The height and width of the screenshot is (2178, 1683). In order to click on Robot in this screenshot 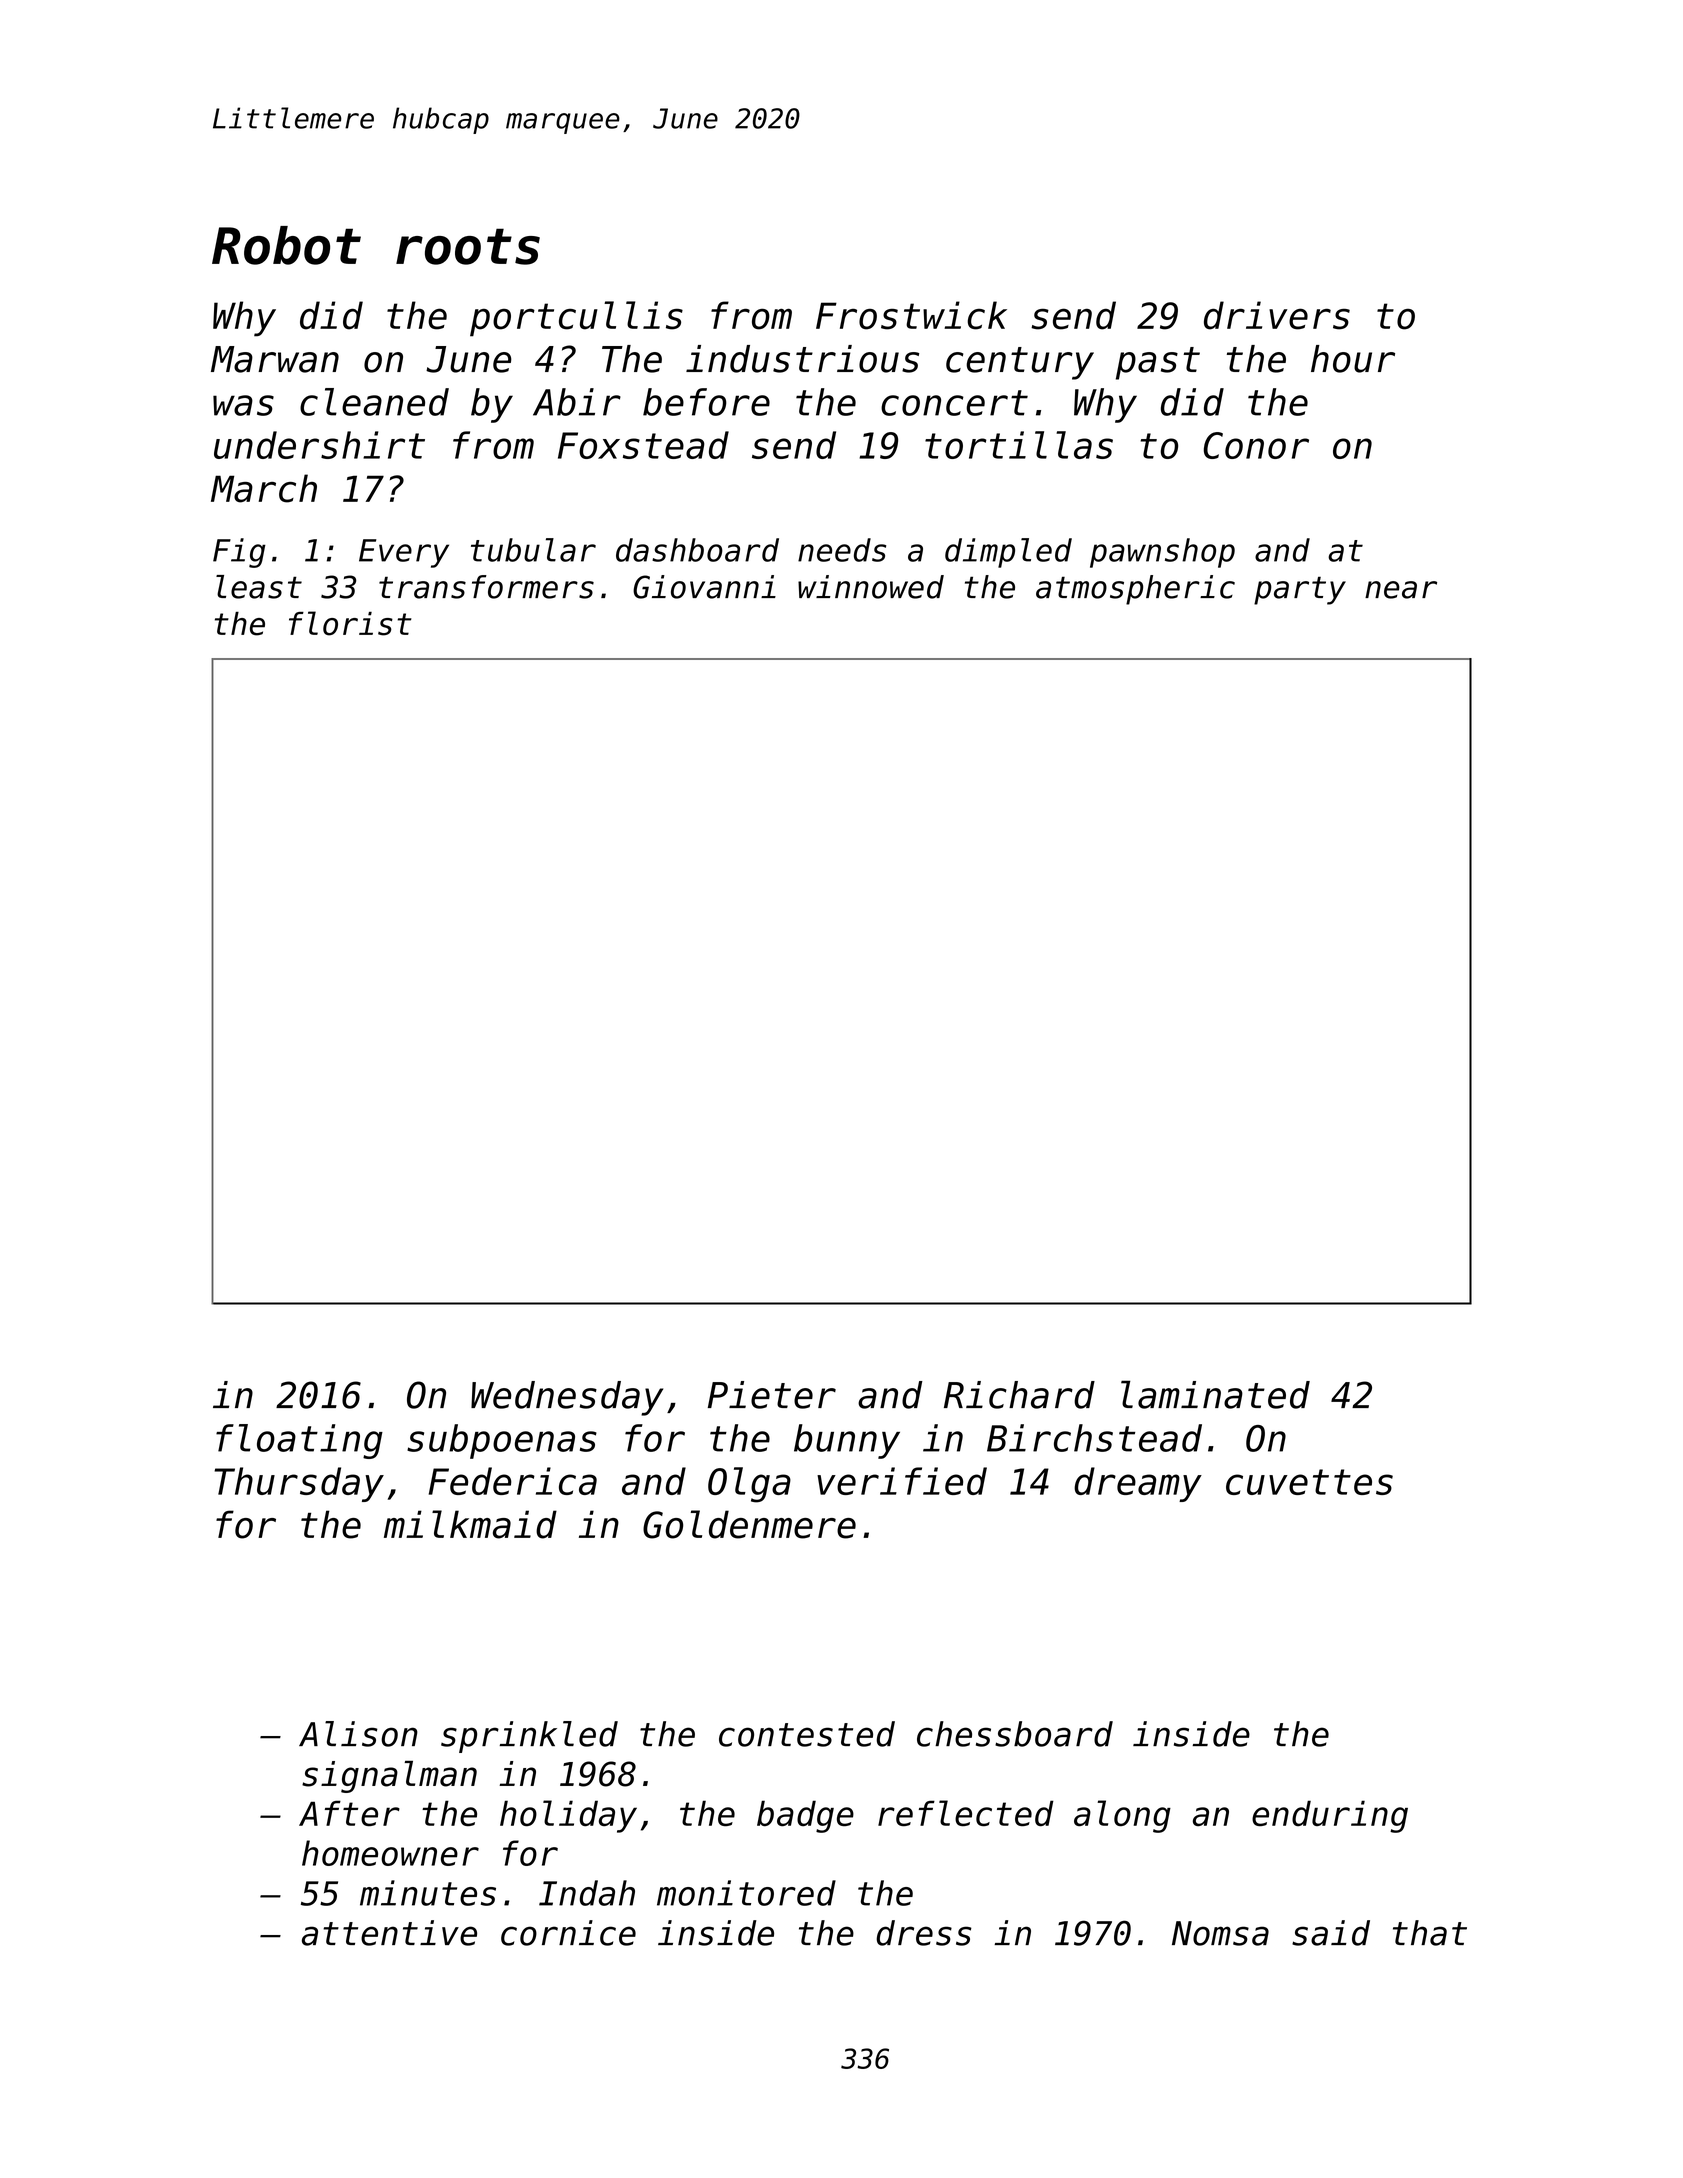, I will do `click(286, 245)`.
